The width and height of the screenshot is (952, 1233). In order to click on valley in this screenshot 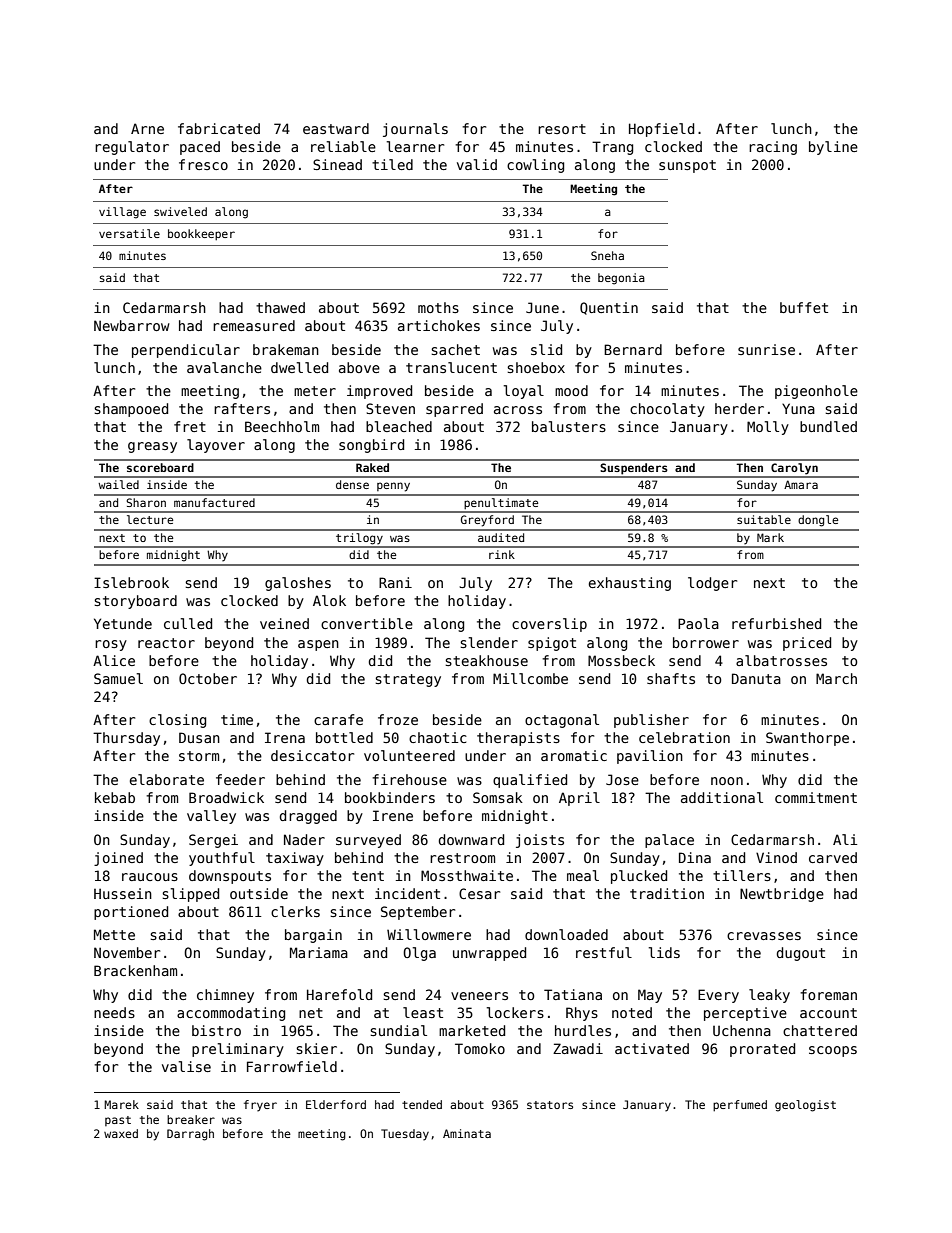, I will do `click(211, 817)`.
